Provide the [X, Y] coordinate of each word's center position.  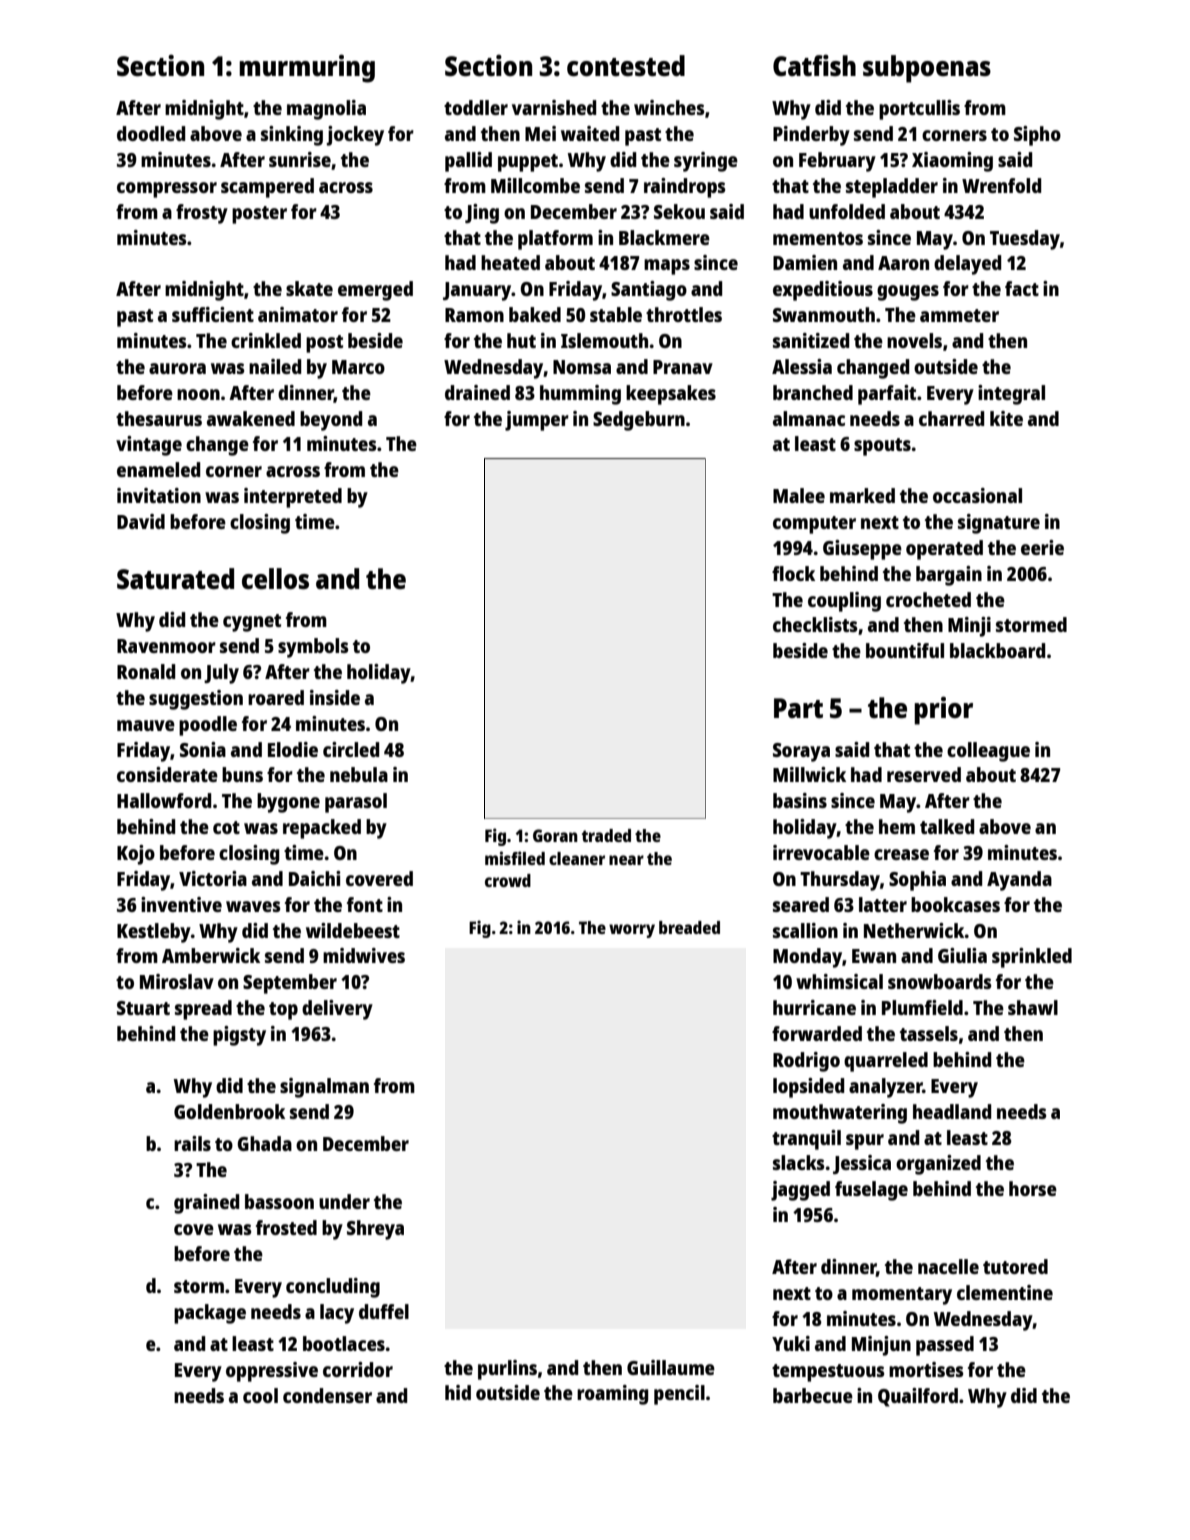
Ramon [474, 315]
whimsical [839, 981]
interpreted [293, 498]
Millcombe [535, 185]
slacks [799, 1162]
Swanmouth [824, 314]
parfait [887, 395]
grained [206, 1204]
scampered [267, 188]
